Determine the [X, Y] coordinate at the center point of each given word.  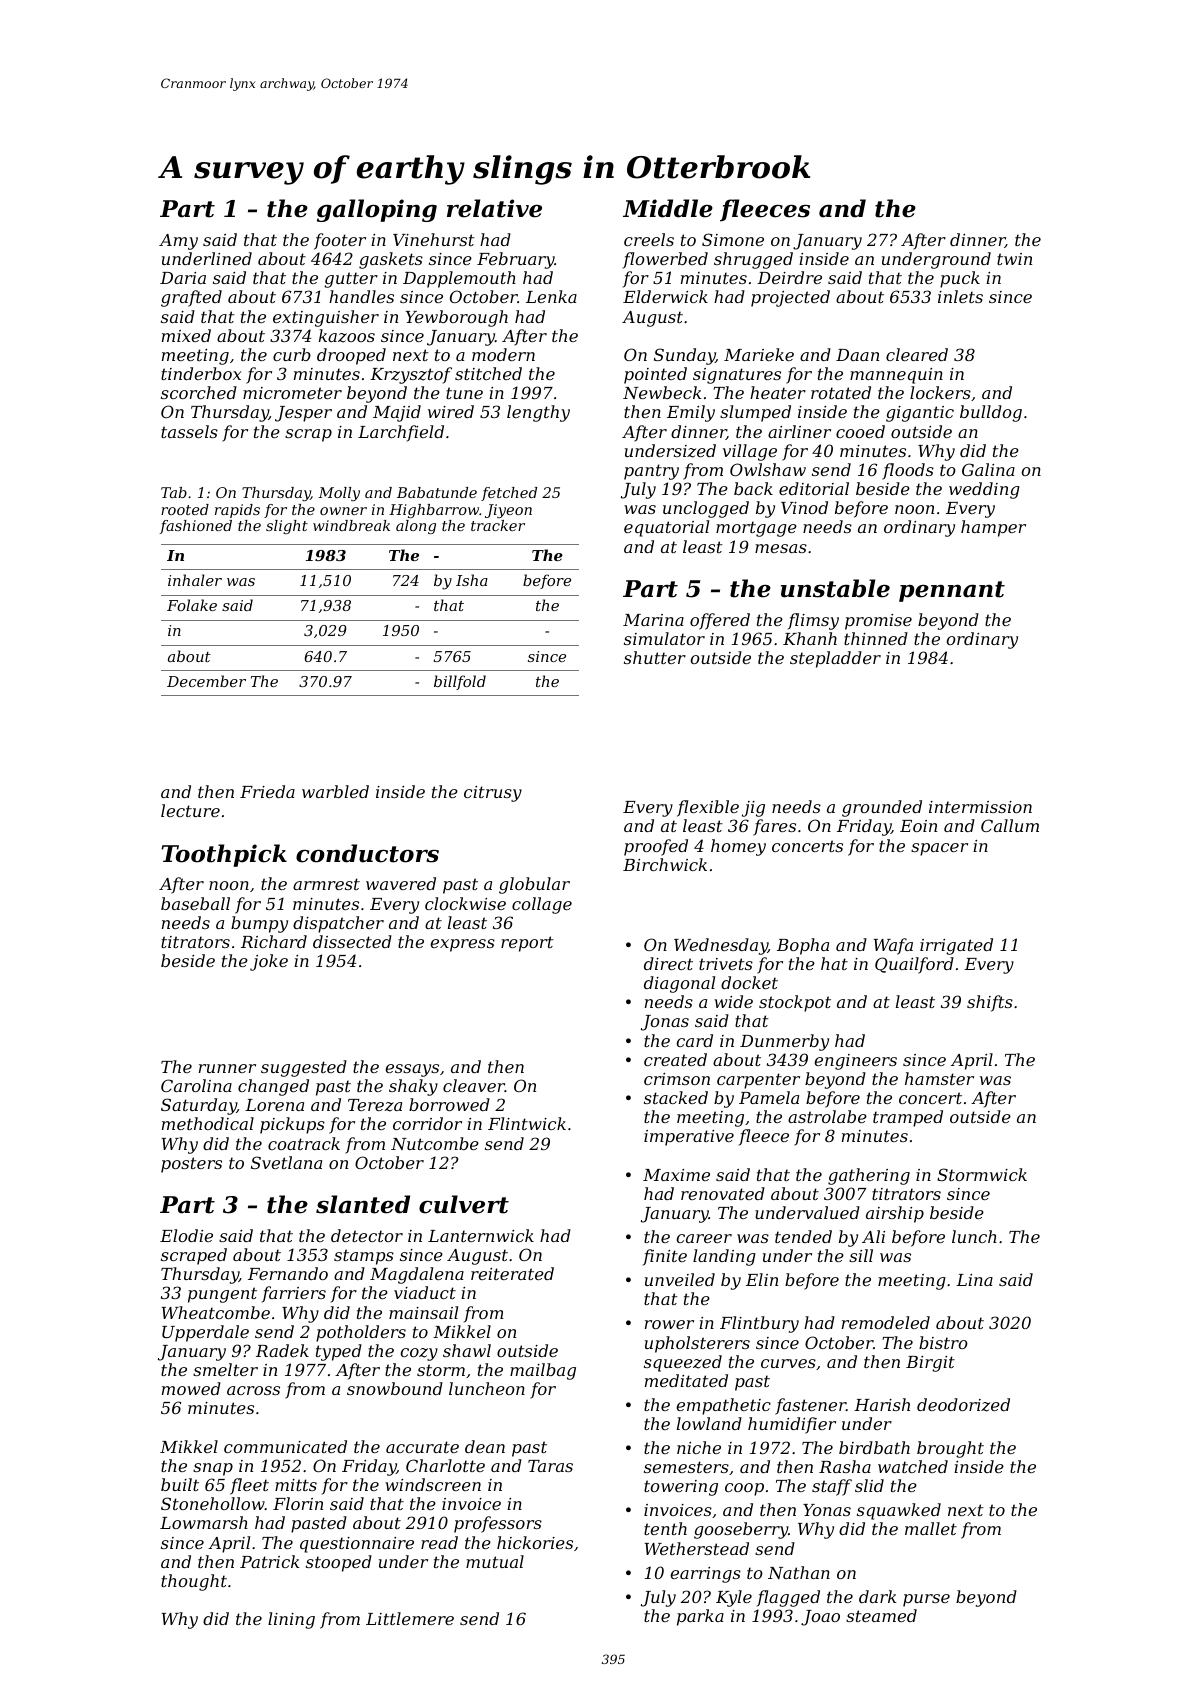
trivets [726, 964]
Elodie [186, 1235]
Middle [668, 208]
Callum [1010, 825]
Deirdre [789, 277]
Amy [178, 242]
